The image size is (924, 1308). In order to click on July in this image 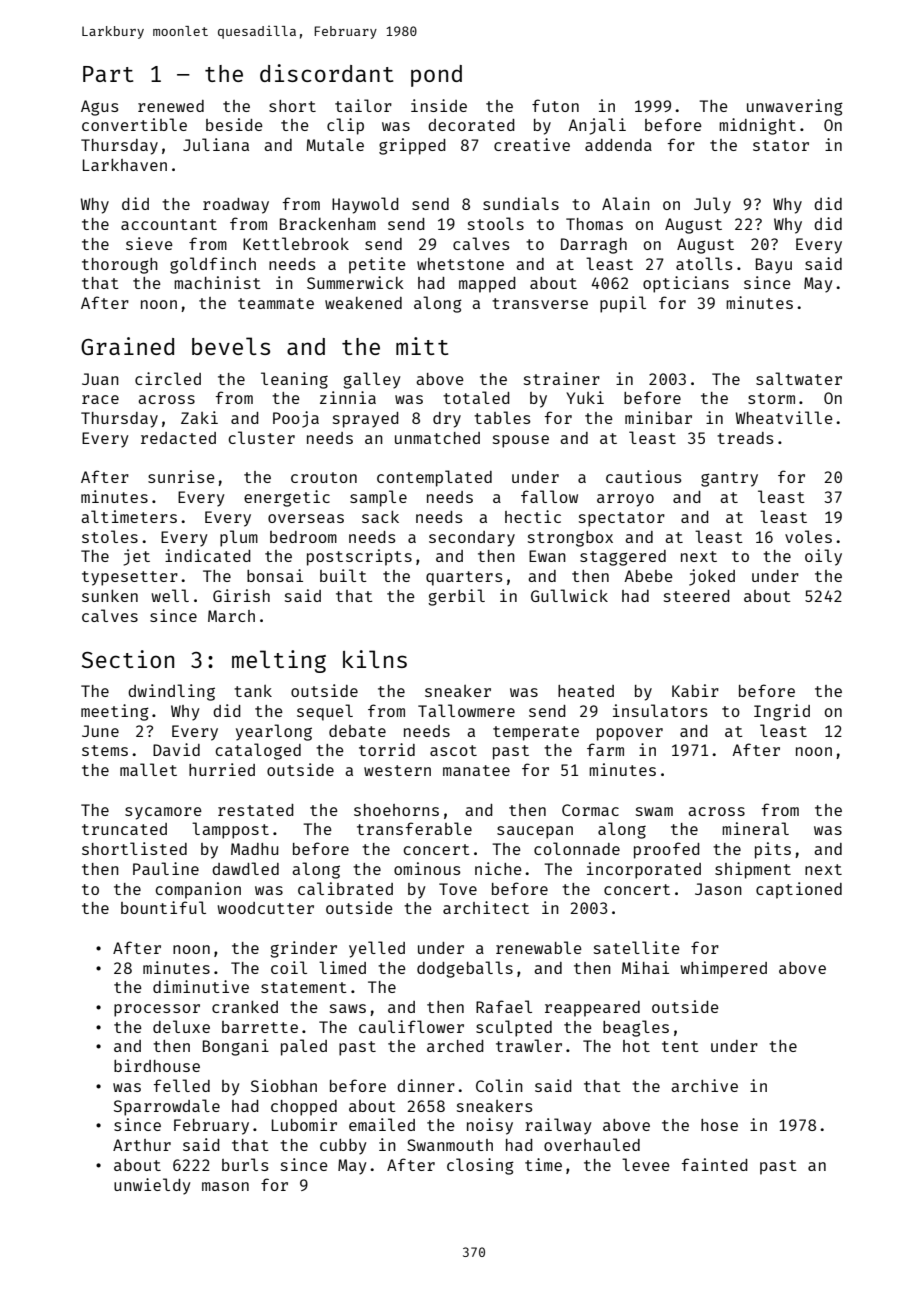, I will do `click(712, 205)`.
